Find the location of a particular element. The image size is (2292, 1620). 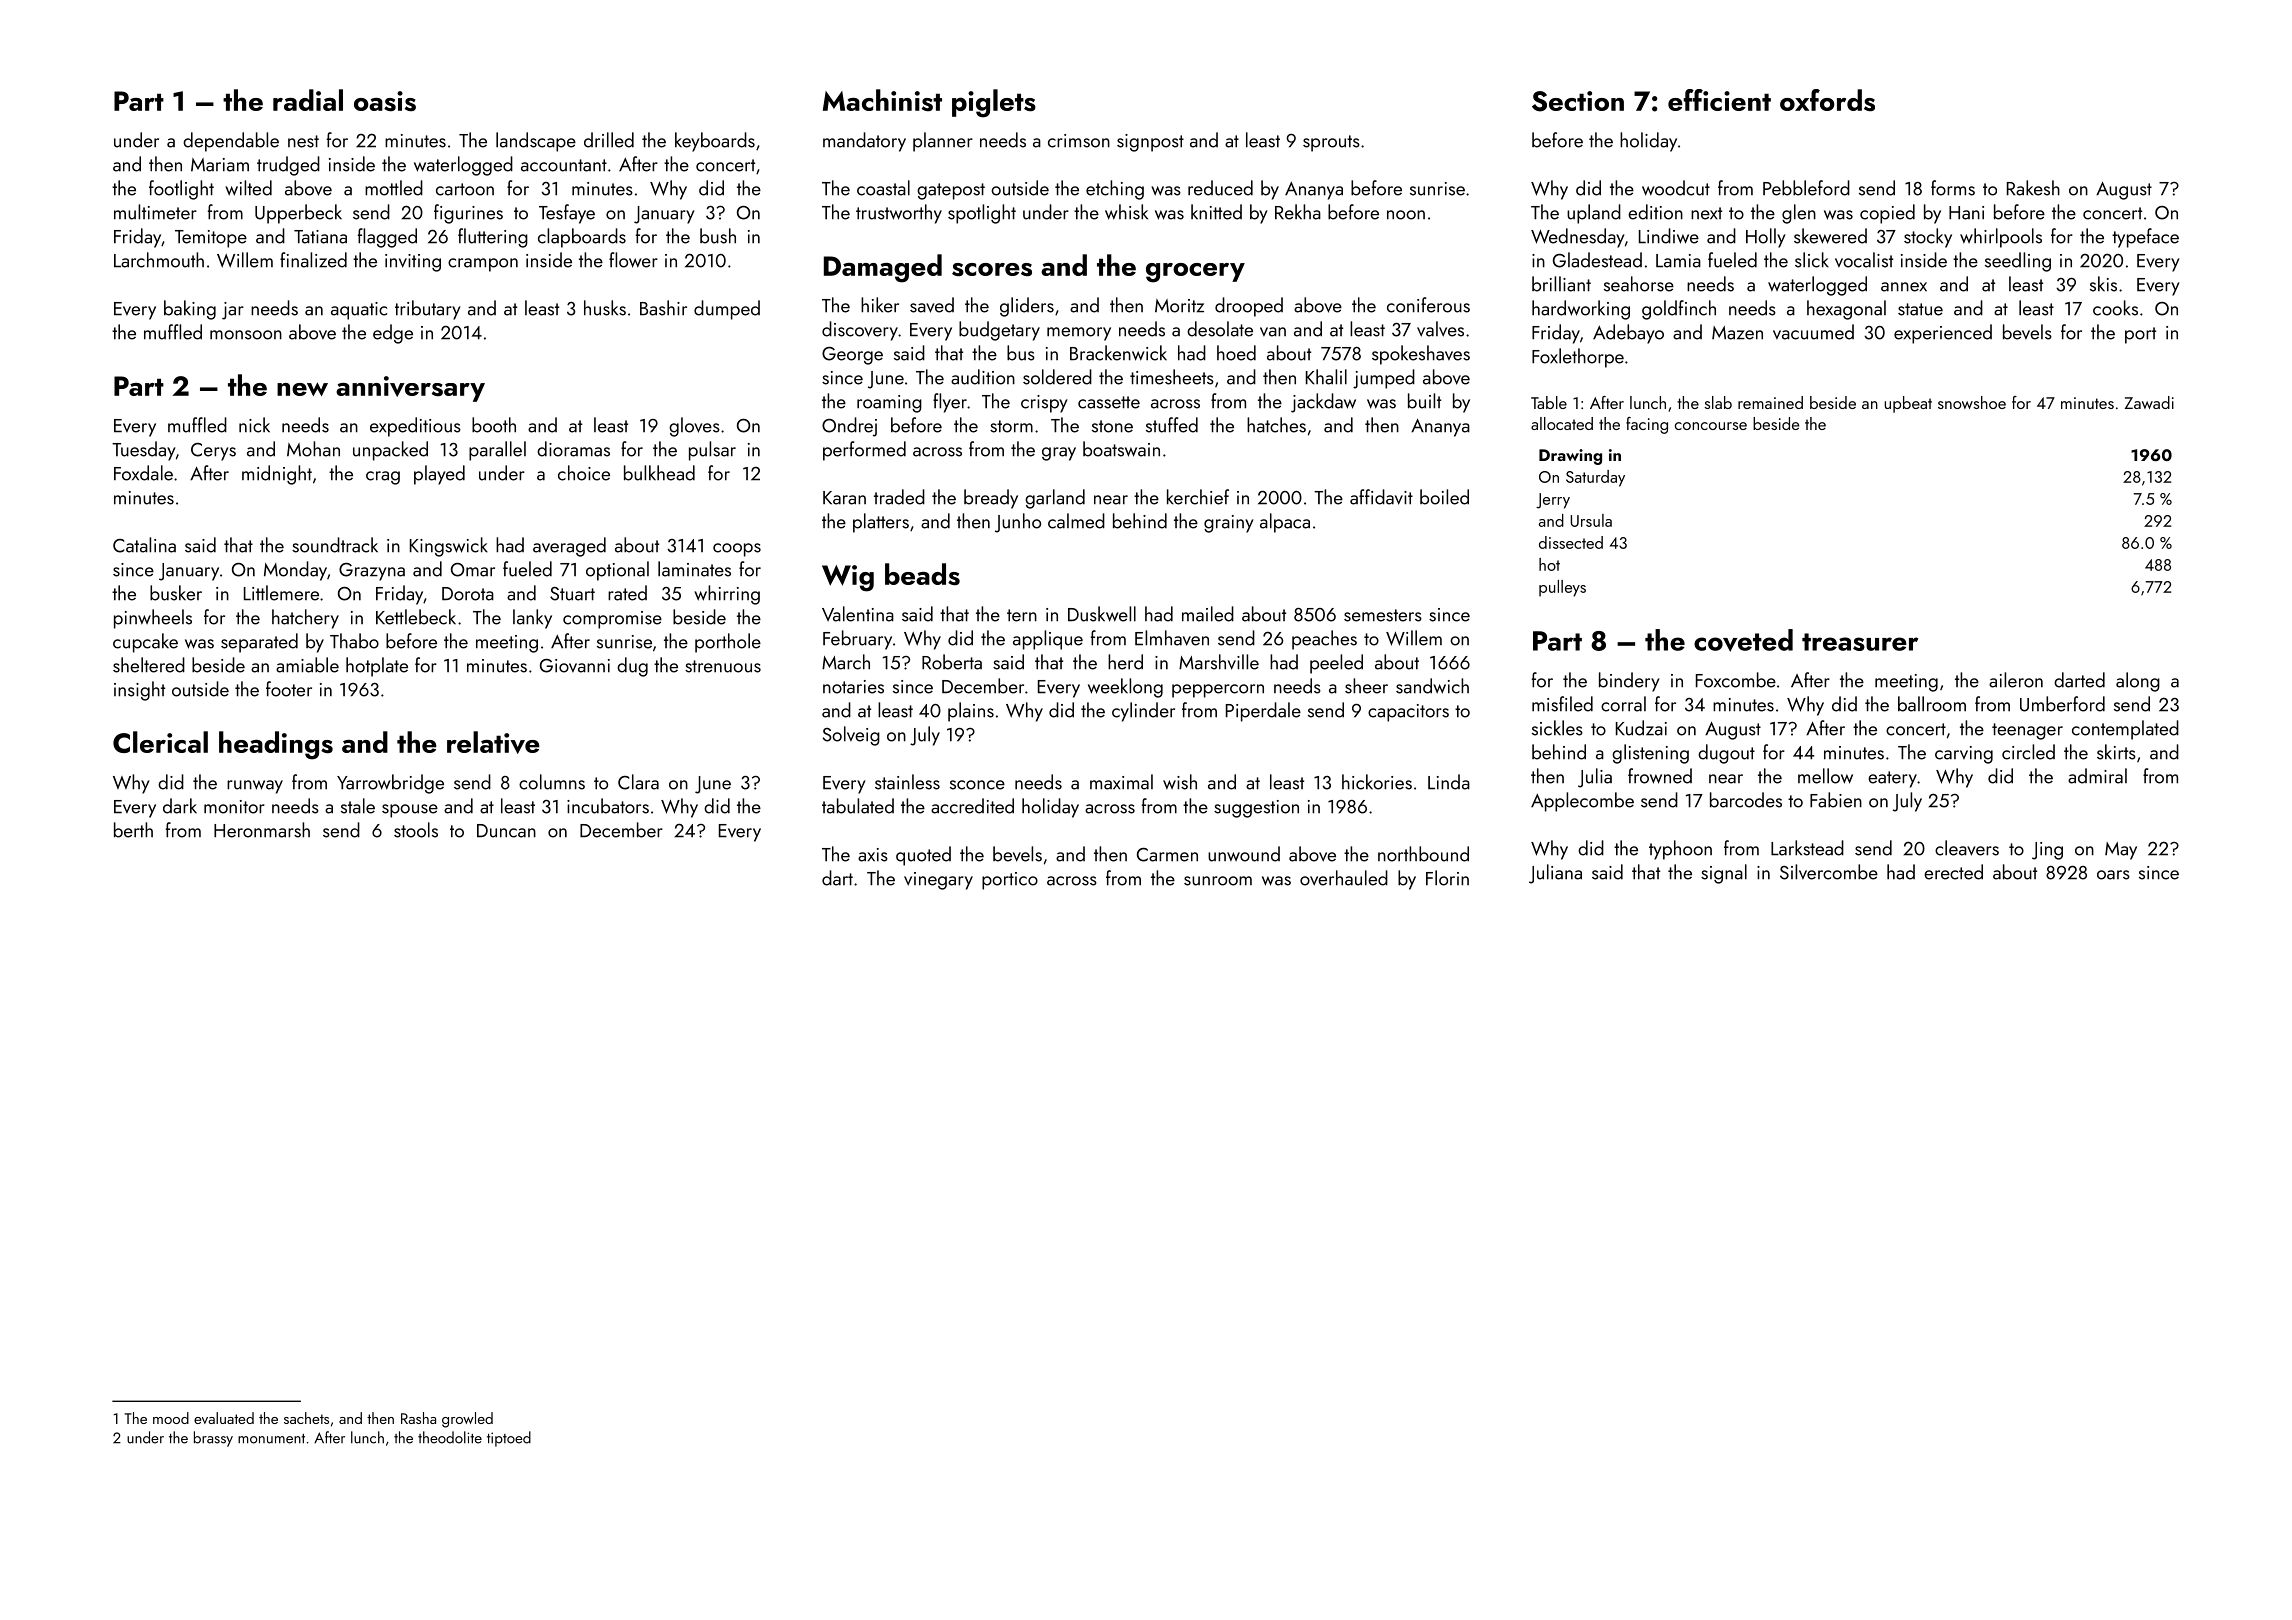

signal is located at coordinates (1724, 874).
